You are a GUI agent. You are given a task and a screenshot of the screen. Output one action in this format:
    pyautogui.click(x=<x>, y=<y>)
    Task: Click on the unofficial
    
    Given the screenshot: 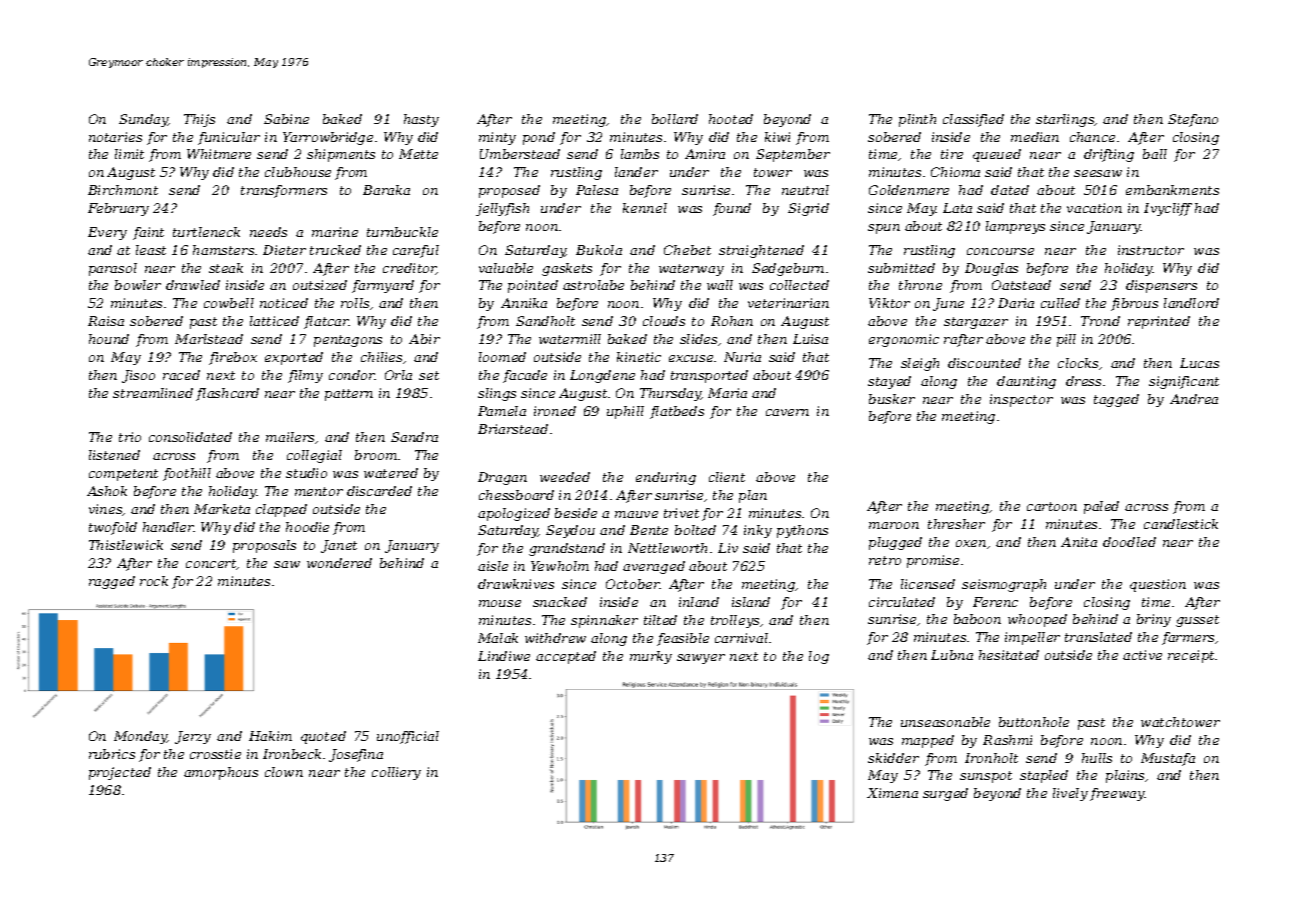 What is the action you would take?
    pyautogui.click(x=408, y=737)
